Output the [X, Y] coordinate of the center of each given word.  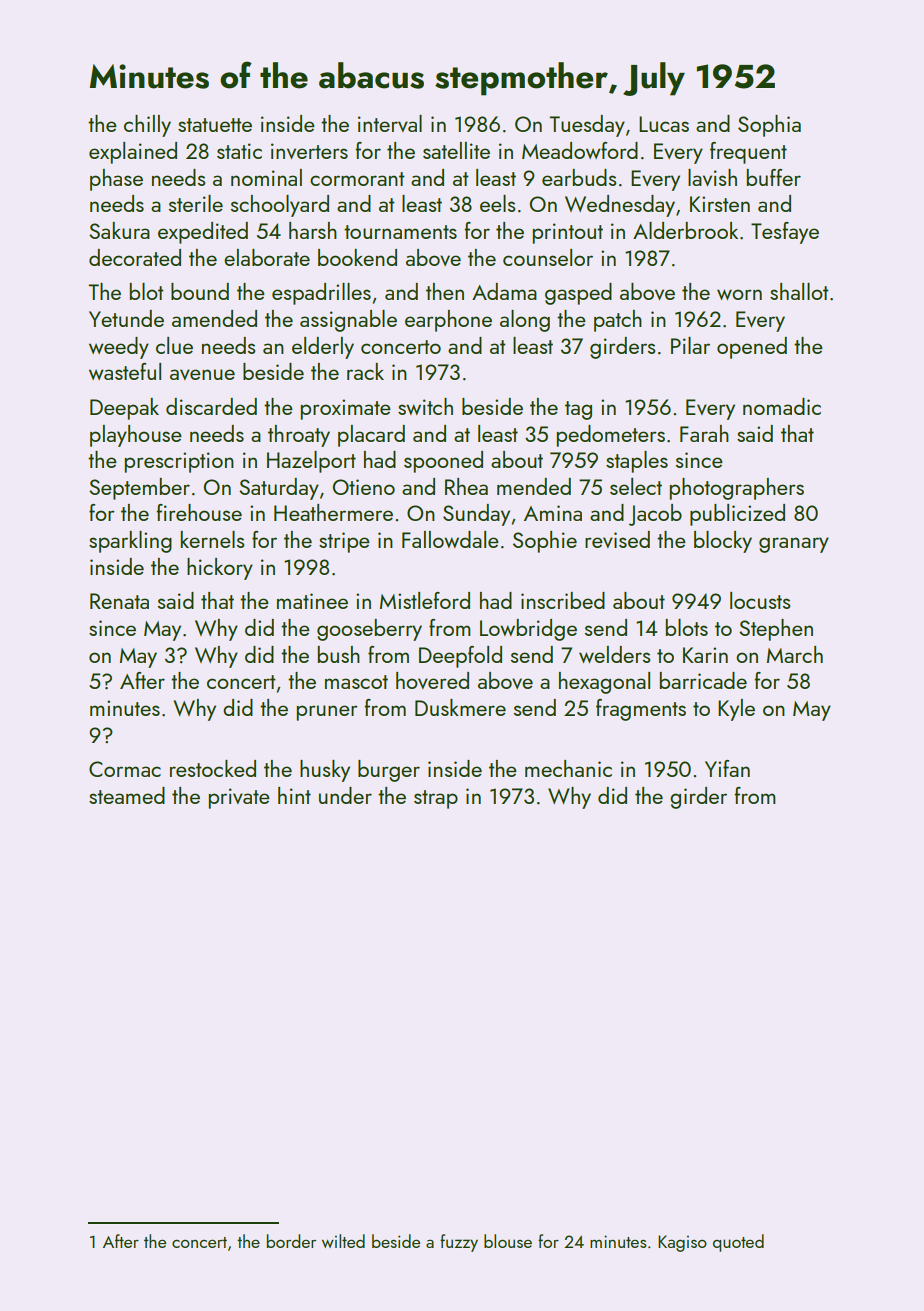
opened [752, 348]
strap [436, 799]
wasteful [125, 371]
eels [497, 203]
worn [739, 294]
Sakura [119, 230]
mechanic [568, 768]
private [239, 798]
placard [371, 436]
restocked [213, 768]
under [345, 795]
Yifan [727, 768]
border [291, 1241]
